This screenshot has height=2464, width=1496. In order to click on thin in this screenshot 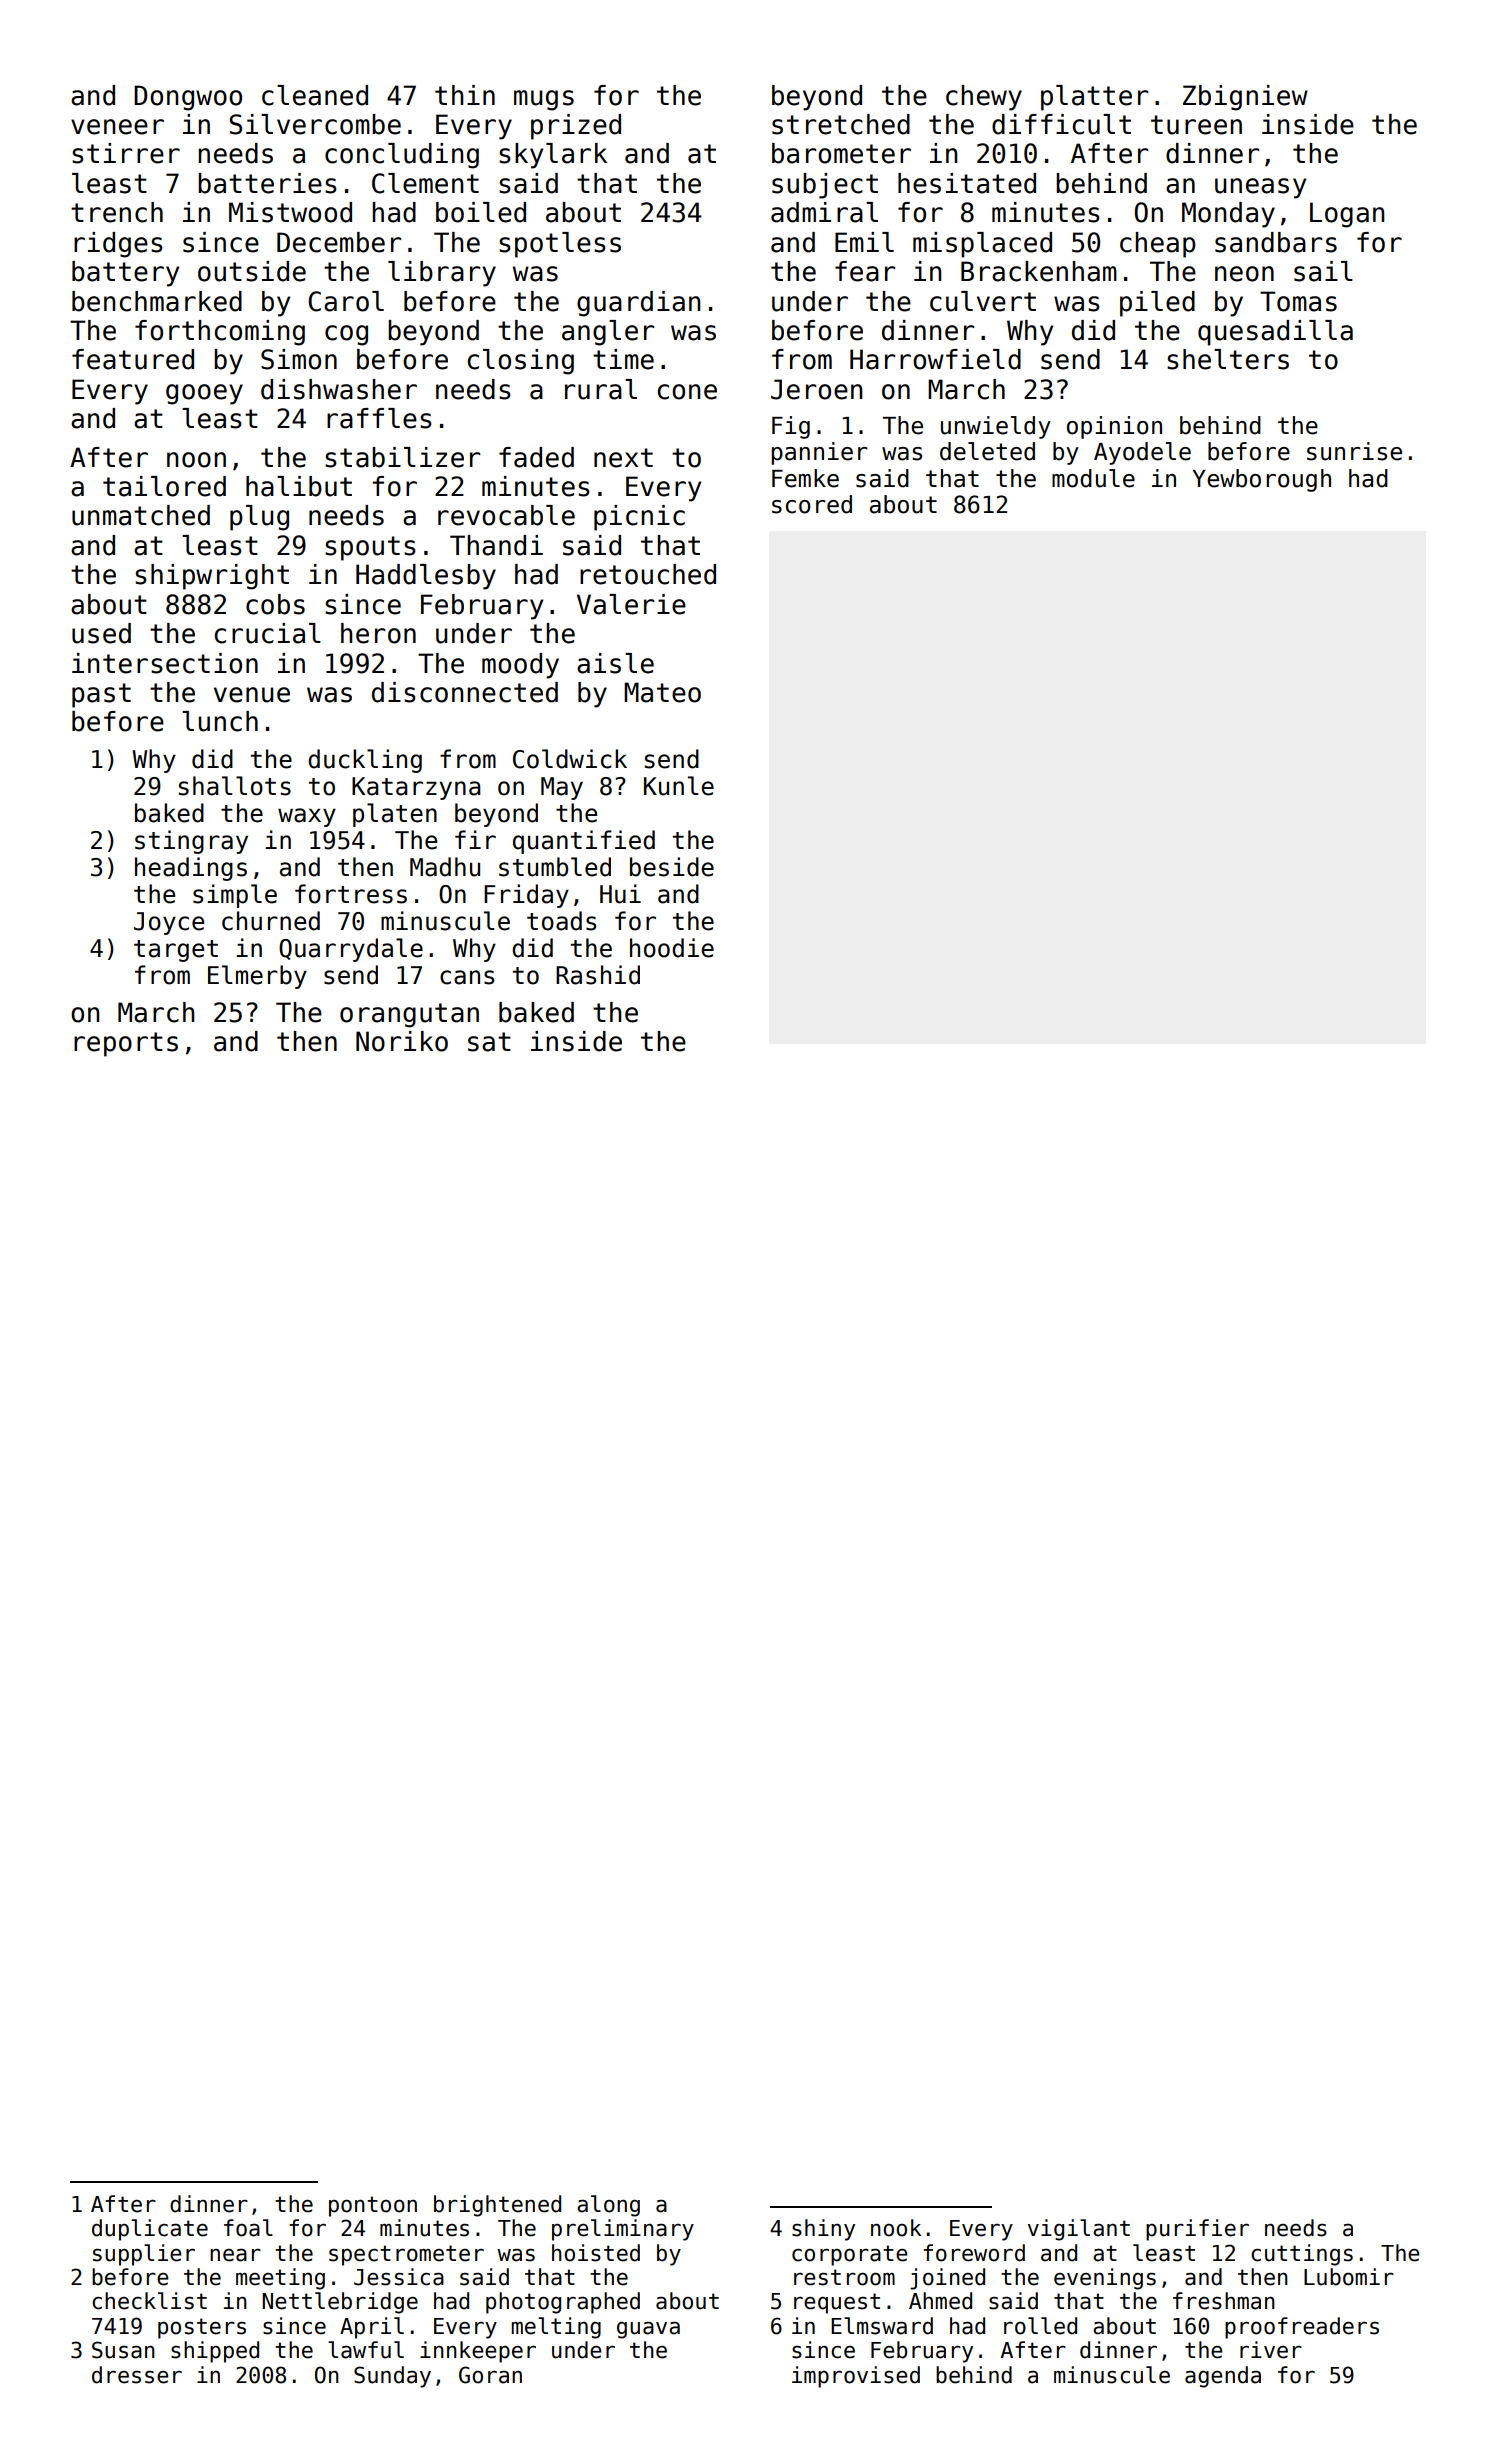, I will do `click(465, 95)`.
